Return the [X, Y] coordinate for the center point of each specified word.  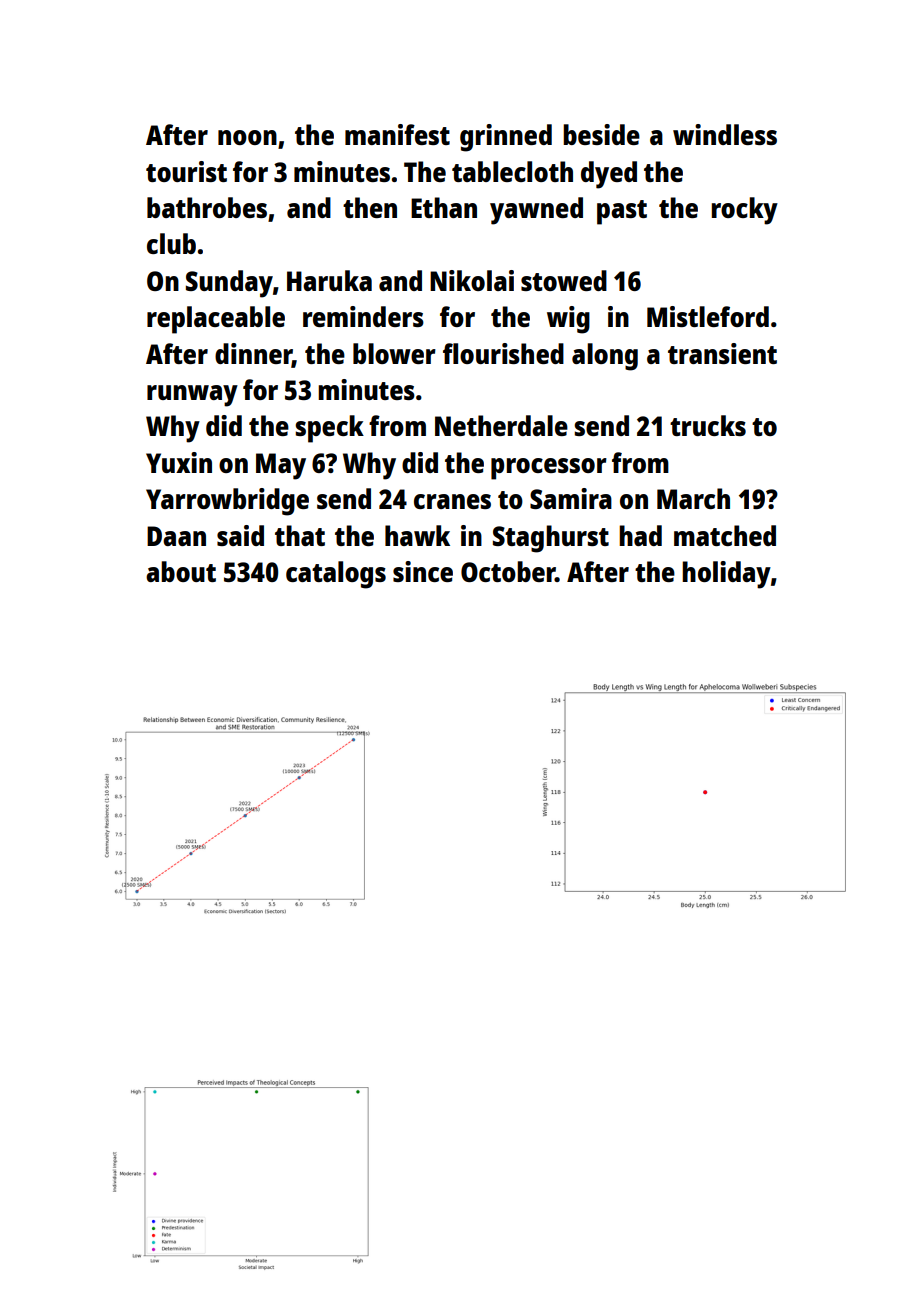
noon [247, 137]
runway [192, 396]
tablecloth [512, 171]
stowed [564, 280]
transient [722, 353]
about [181, 571]
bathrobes [207, 207]
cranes [452, 501]
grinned [506, 138]
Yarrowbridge [227, 502]
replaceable [216, 320]
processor [549, 469]
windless [725, 134]
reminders [363, 316]
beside [601, 134]
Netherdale [501, 425]
